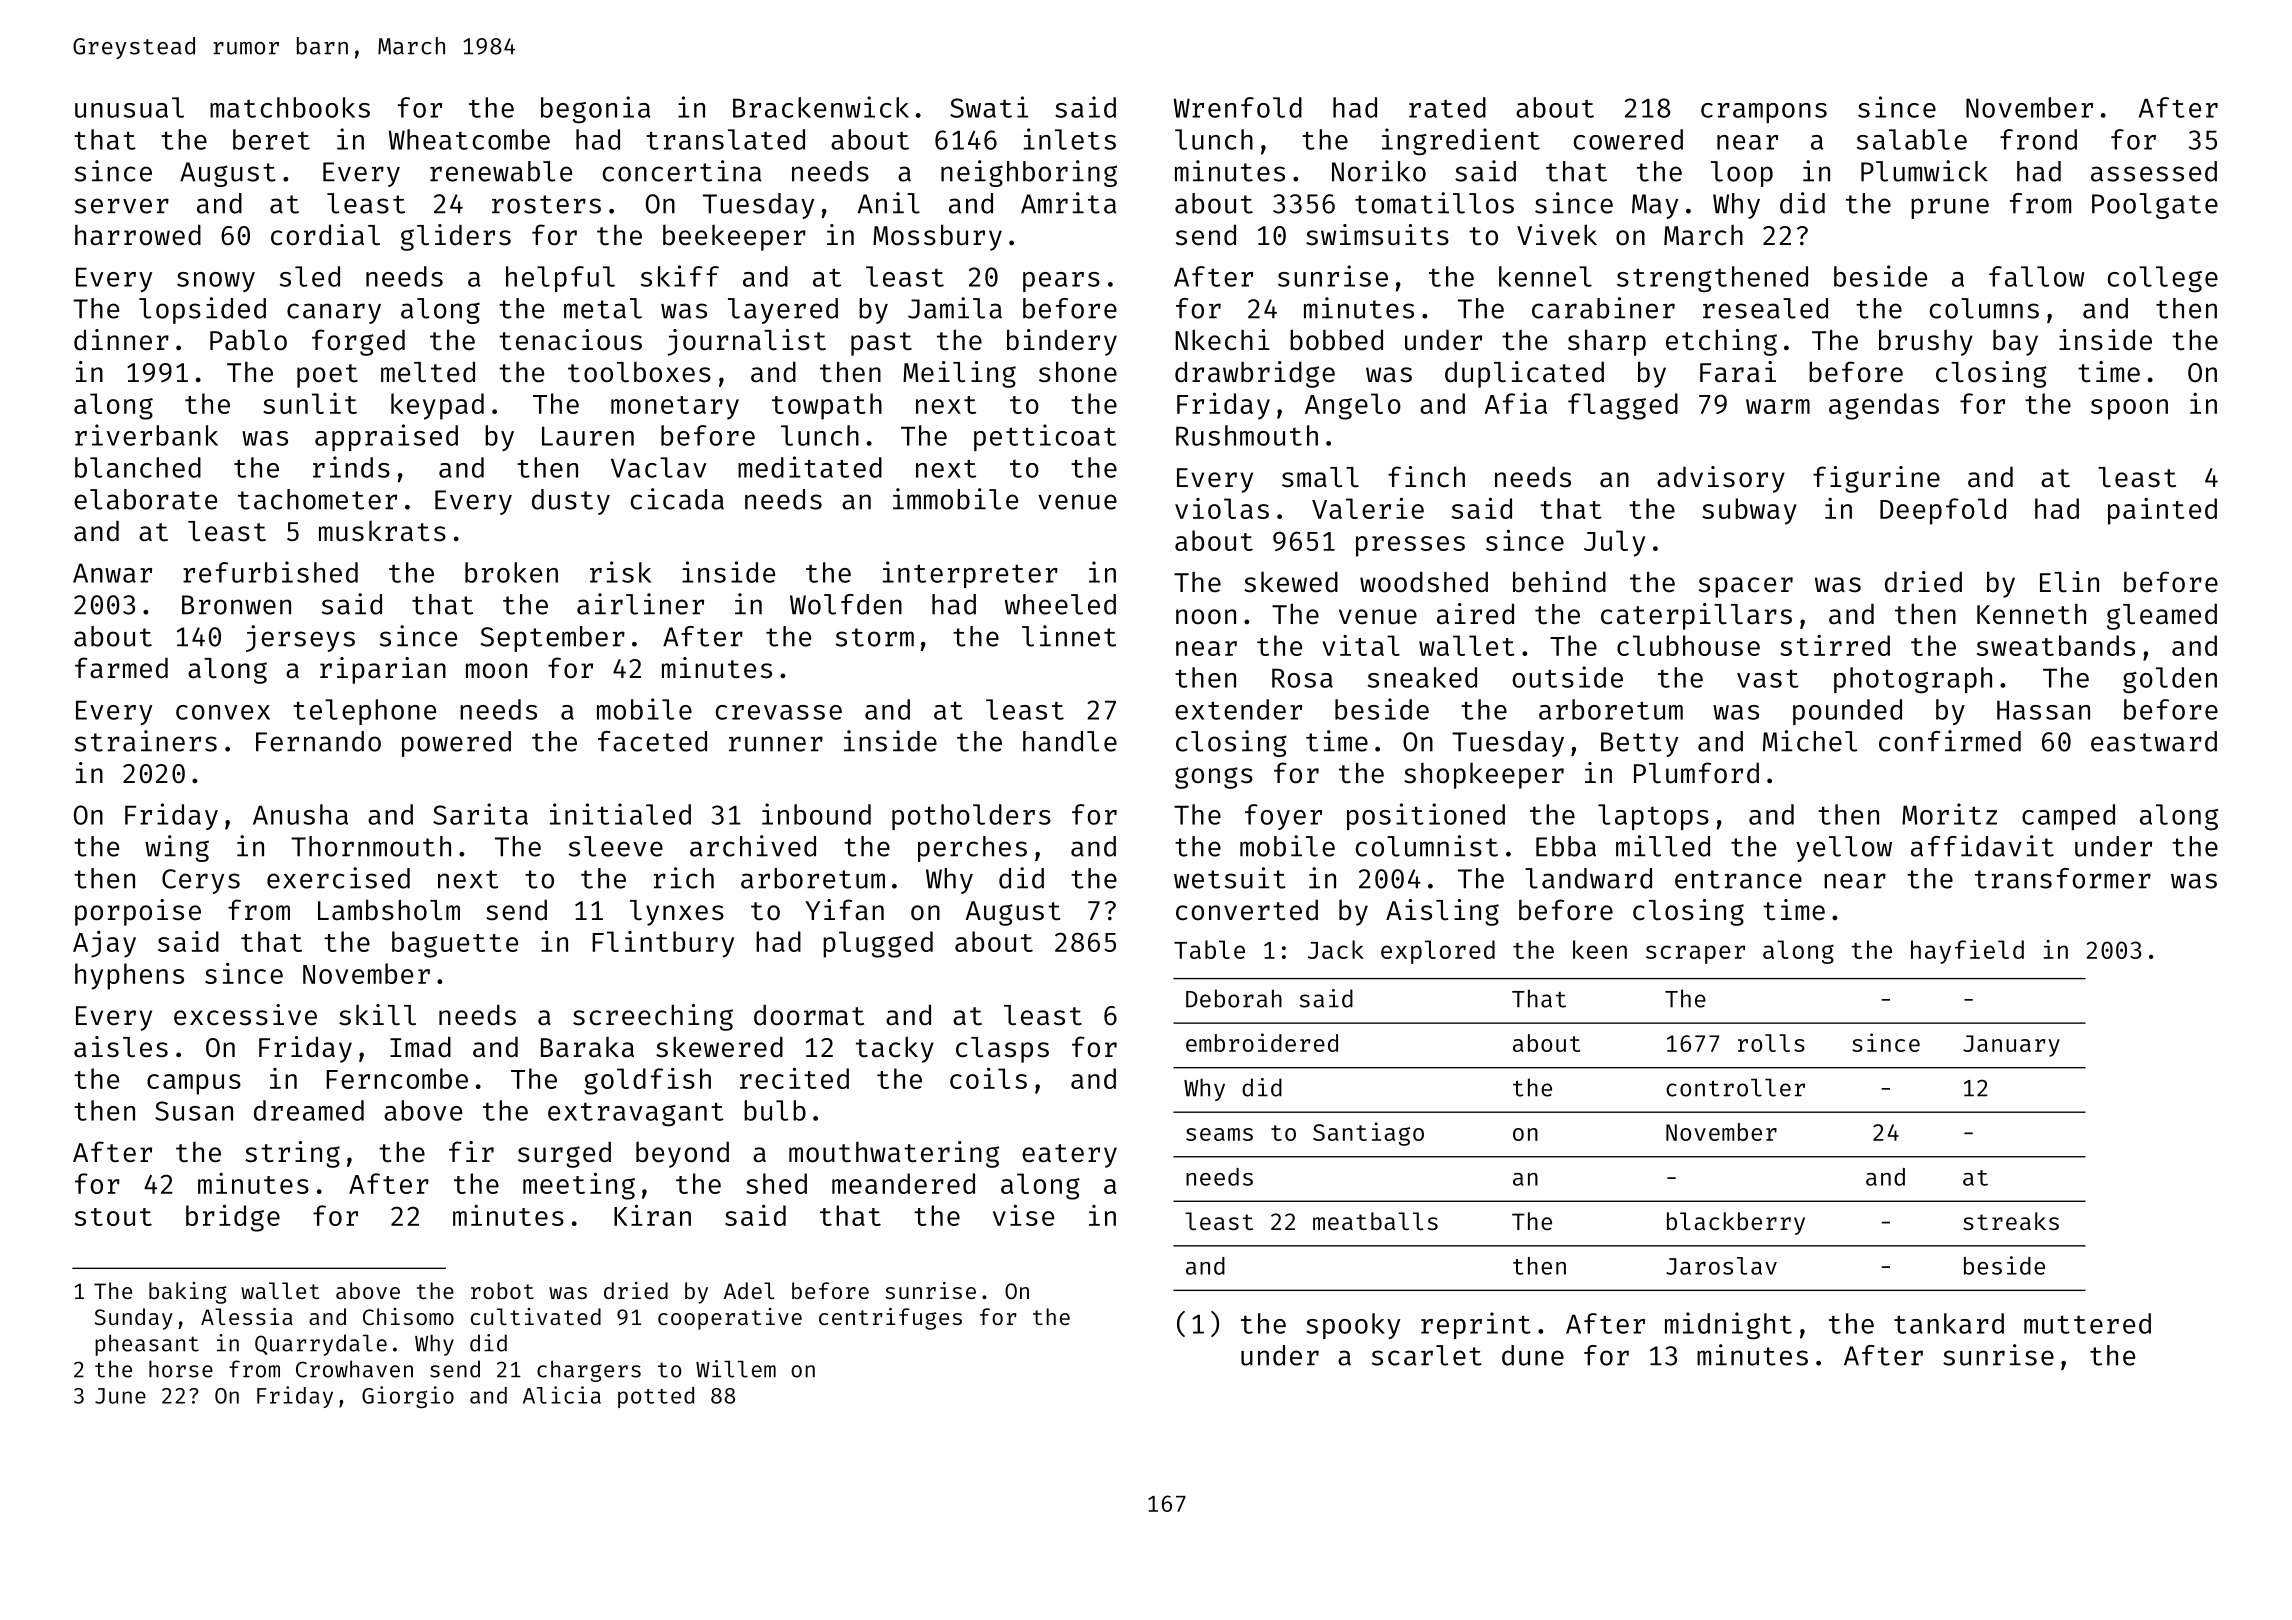 Image resolution: width=2292 pixels, height=1620 pixels. I want to click on columnist, so click(1427, 846).
